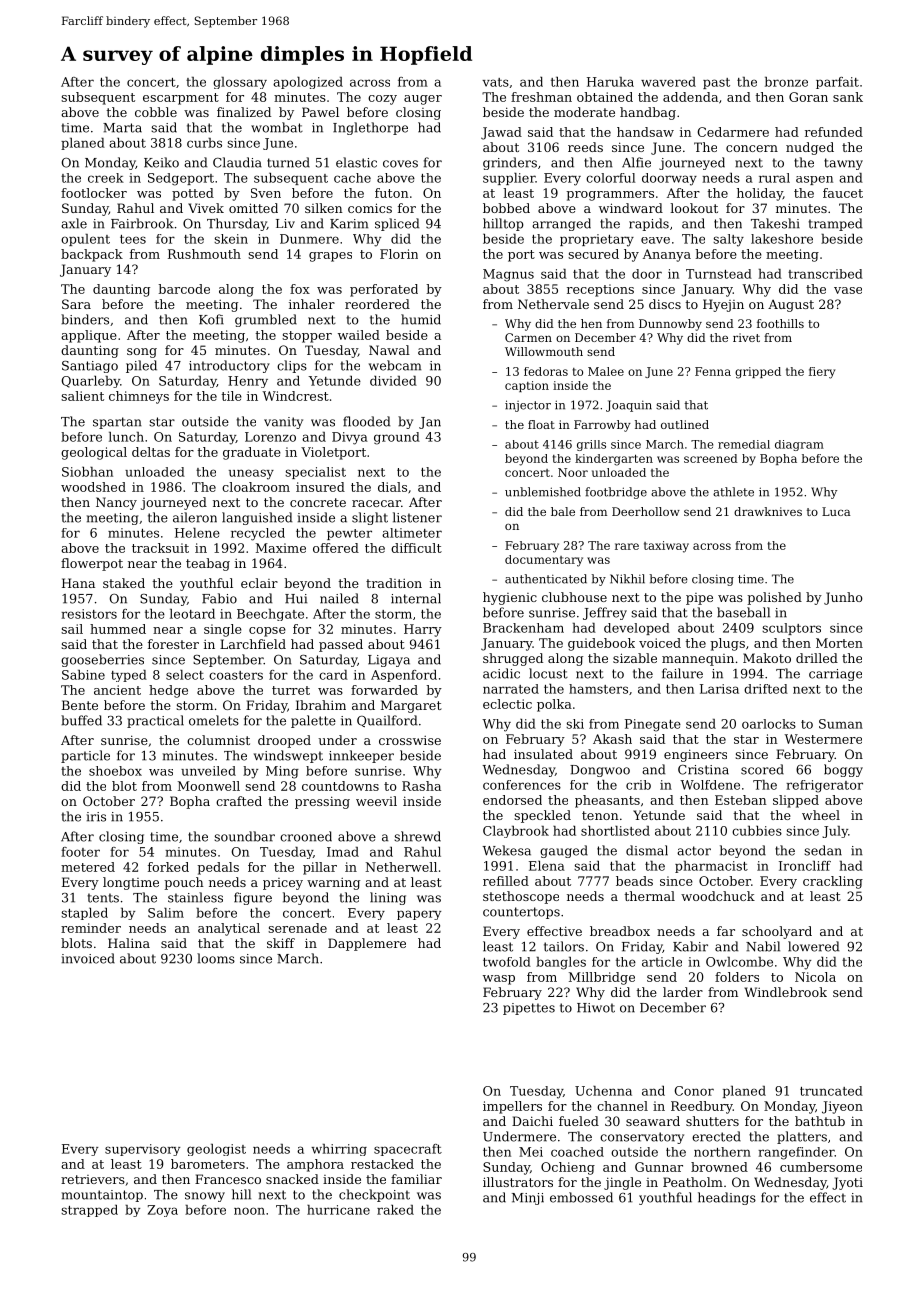 This document has width=924, height=1308. I want to click on eclectic, so click(507, 704).
